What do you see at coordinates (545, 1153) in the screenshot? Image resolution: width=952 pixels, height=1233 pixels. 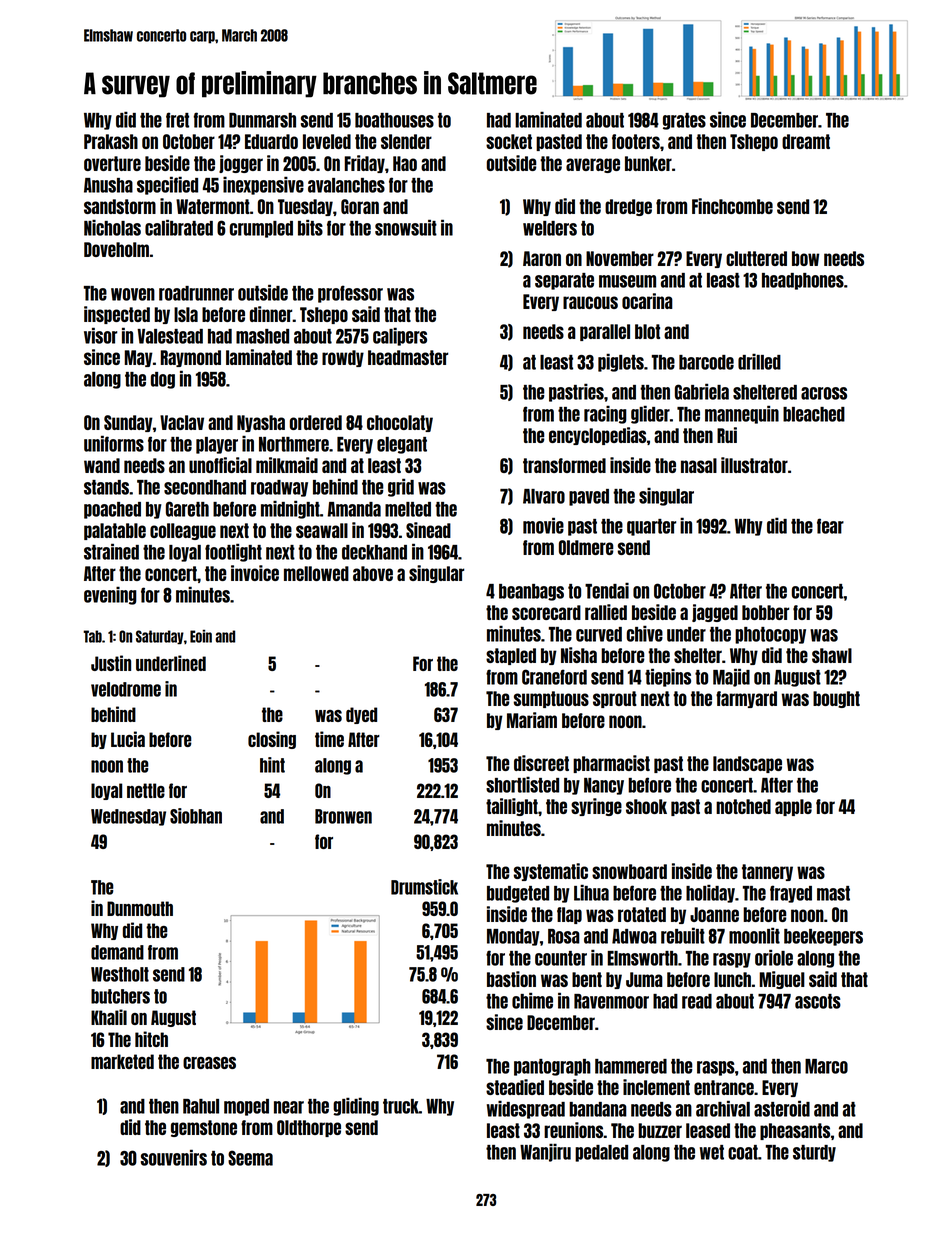 I see `Wanjiru` at bounding box center [545, 1153].
